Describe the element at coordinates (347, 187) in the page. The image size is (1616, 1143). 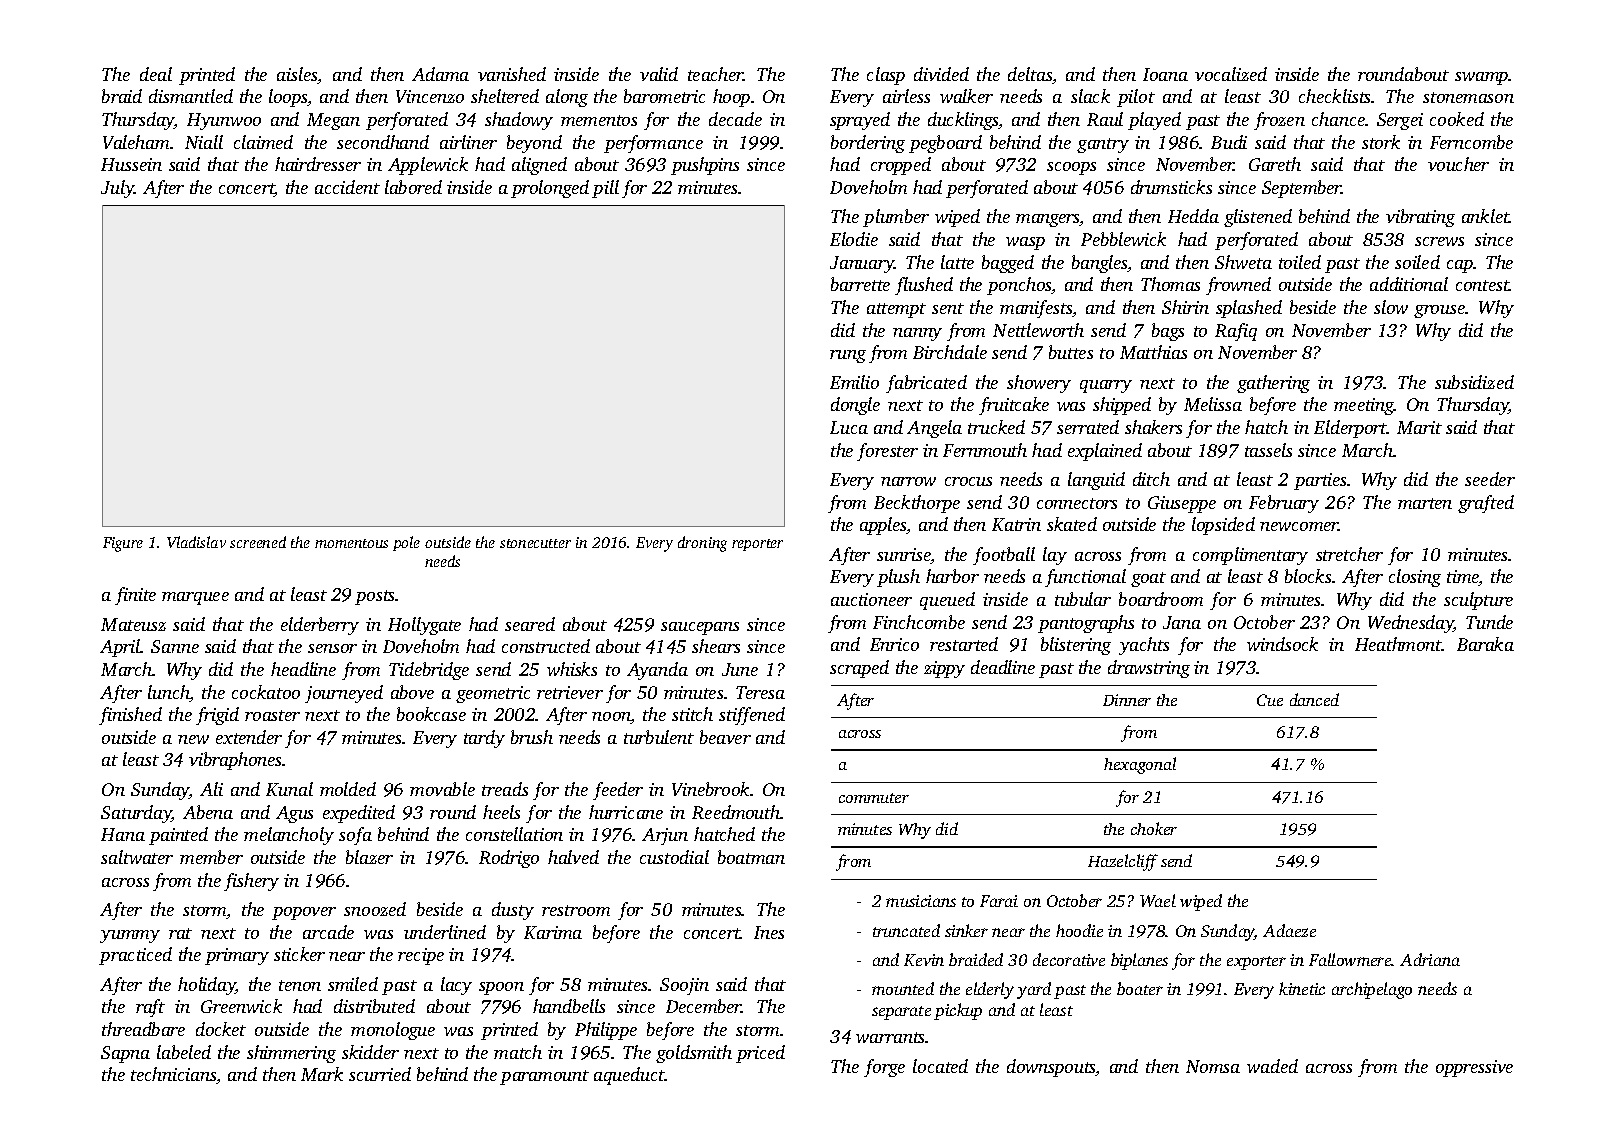
I see `accident` at that location.
